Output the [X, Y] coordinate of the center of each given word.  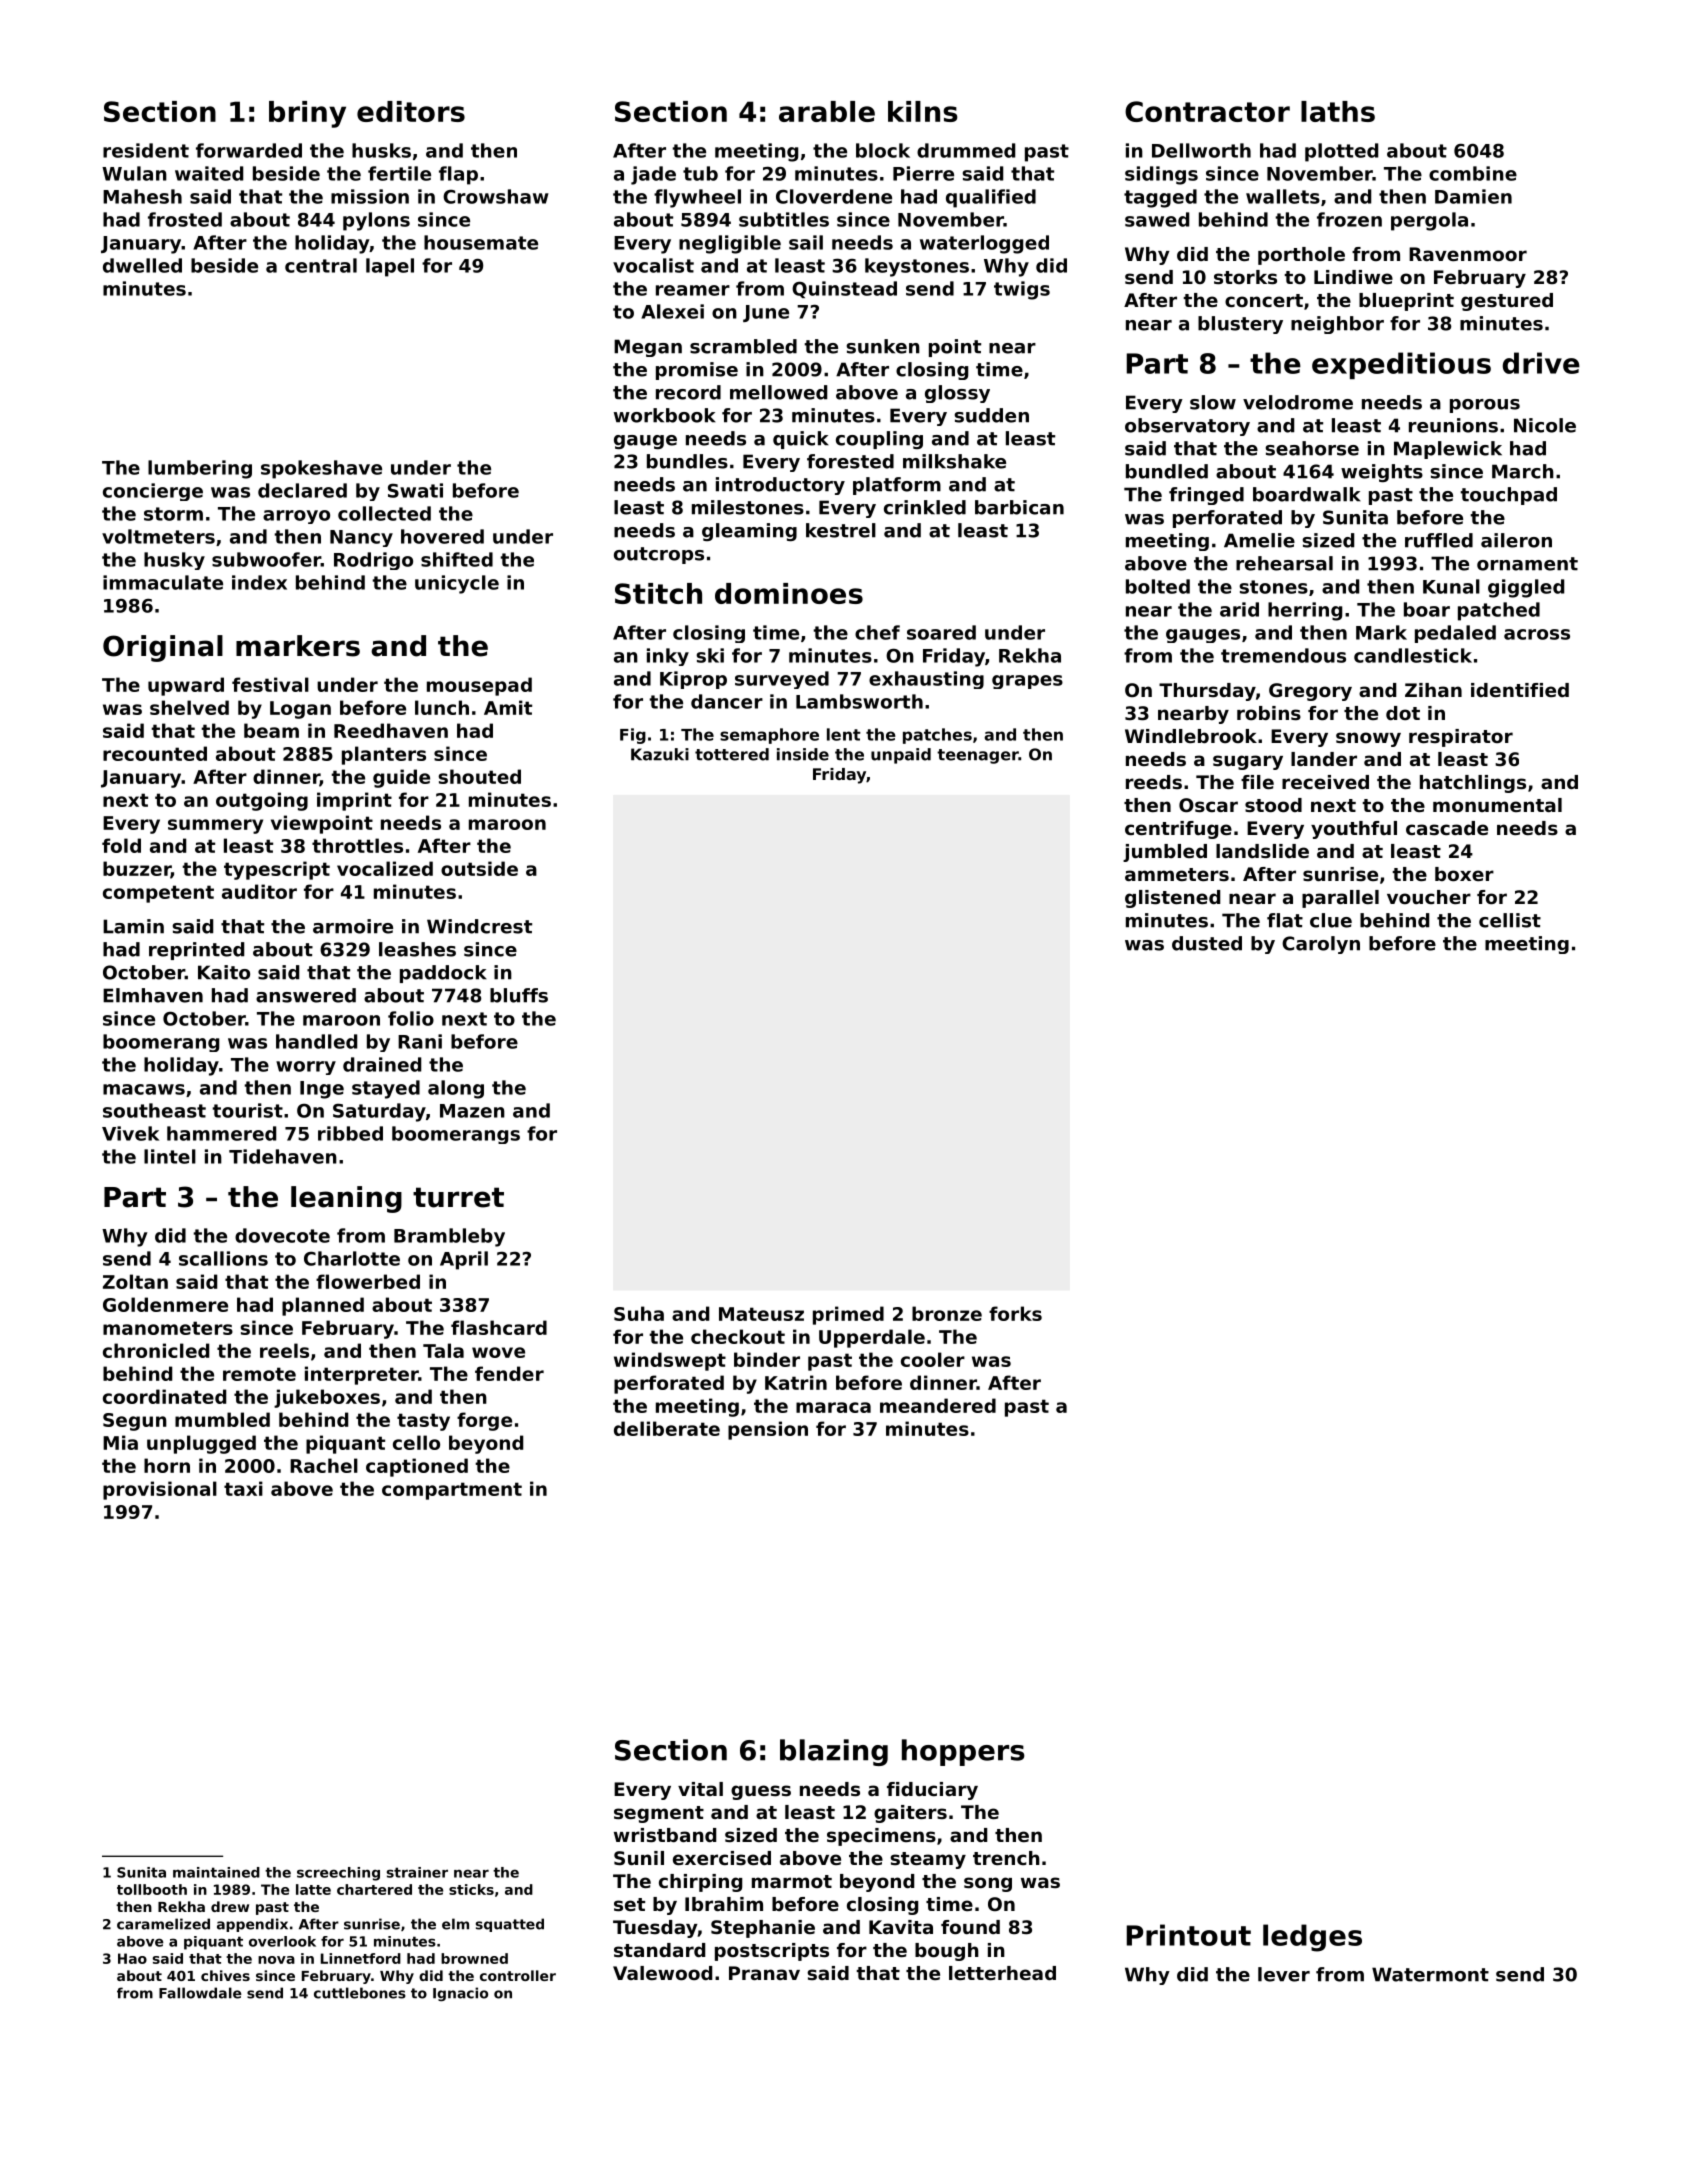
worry [306, 1068]
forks [1015, 1313]
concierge [153, 492]
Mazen [472, 1111]
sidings [1161, 175]
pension [768, 1430]
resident [146, 150]
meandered [938, 1405]
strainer [417, 1872]
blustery [1240, 325]
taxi [243, 1488]
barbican [1019, 507]
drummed [966, 150]
